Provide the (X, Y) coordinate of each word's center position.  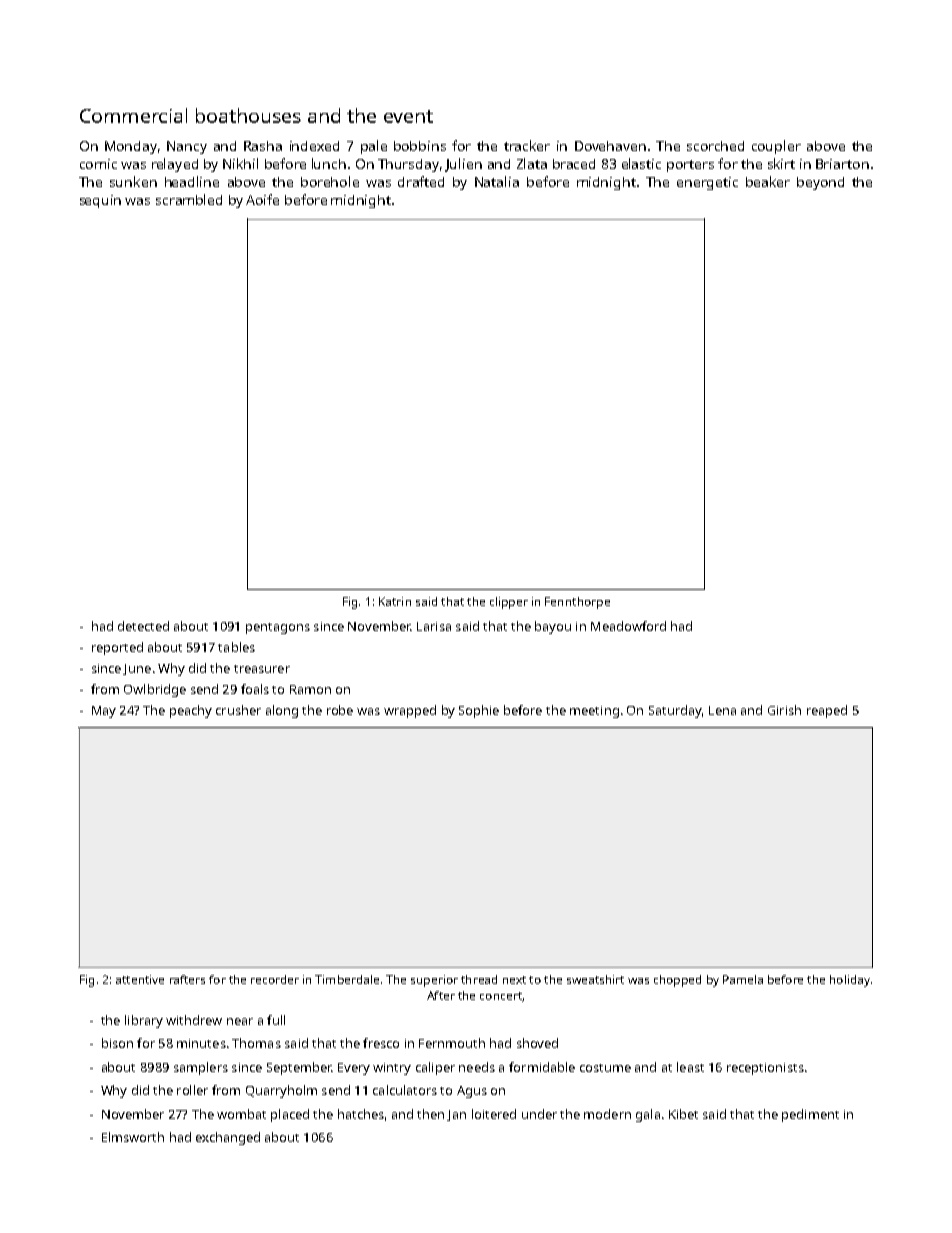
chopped (677, 981)
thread (479, 979)
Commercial (133, 115)
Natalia (497, 181)
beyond (820, 183)
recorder (275, 979)
